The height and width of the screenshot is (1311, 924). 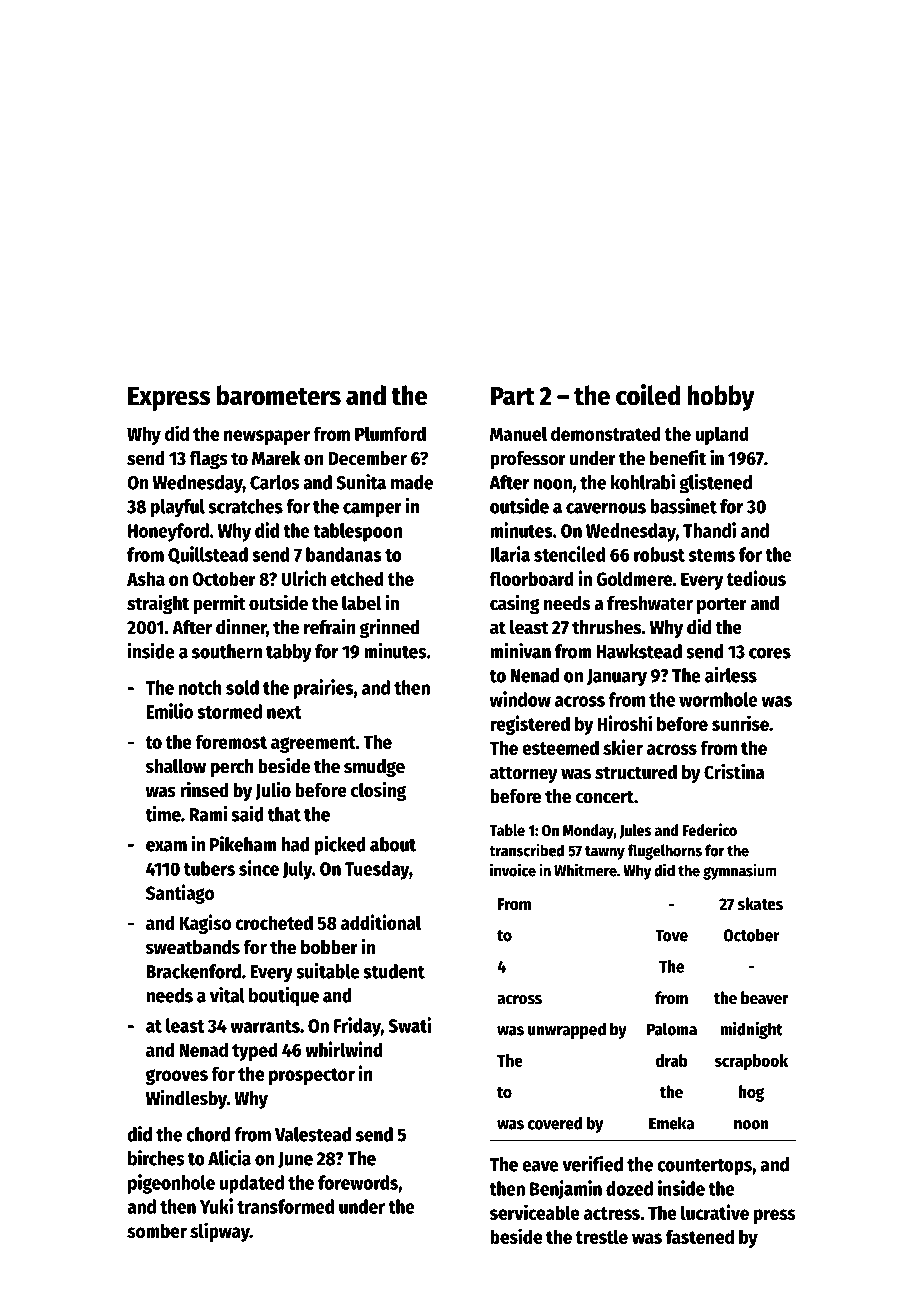 I want to click on midnight, so click(x=751, y=1030).
